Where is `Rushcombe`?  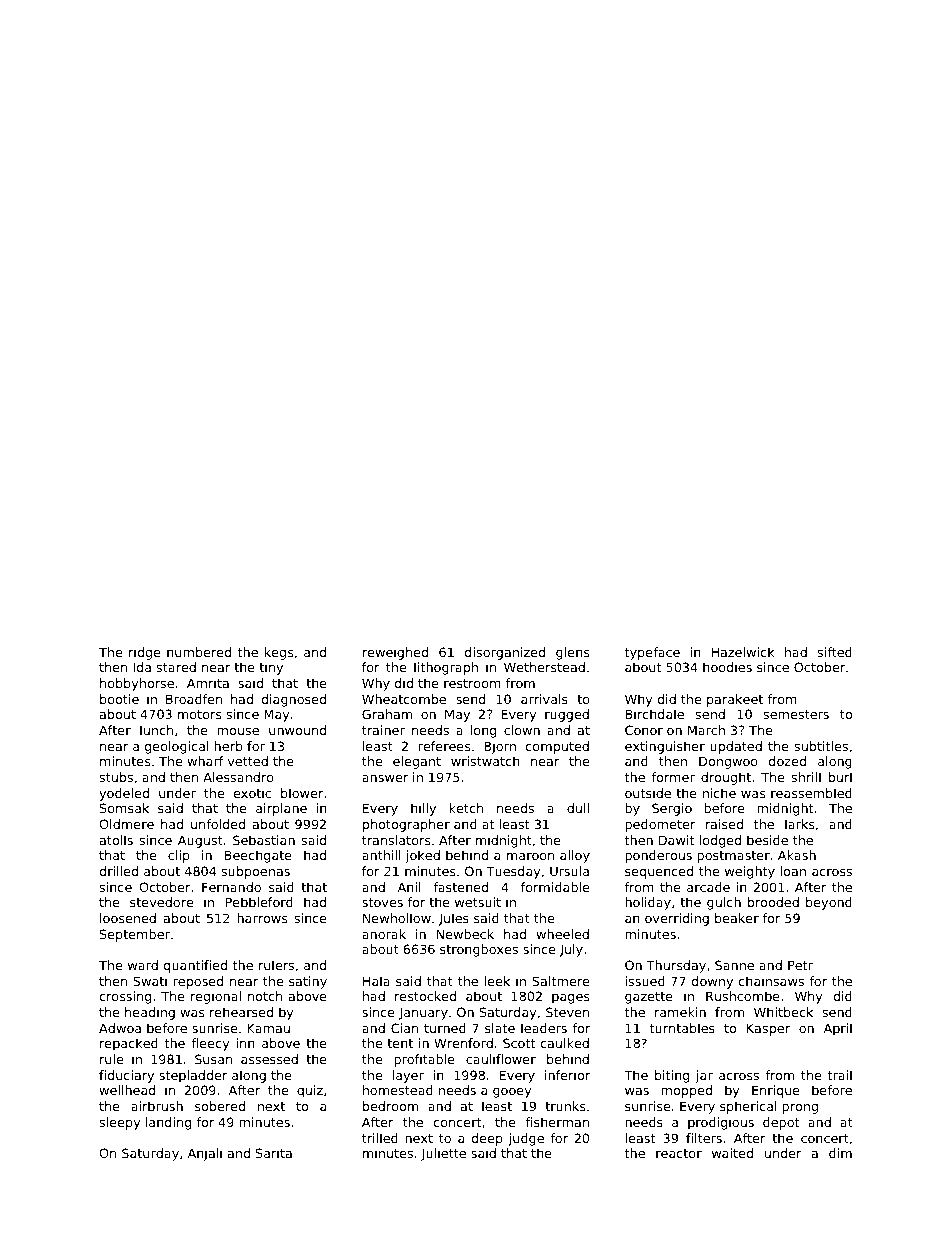
Rushcombe is located at coordinates (743, 996).
